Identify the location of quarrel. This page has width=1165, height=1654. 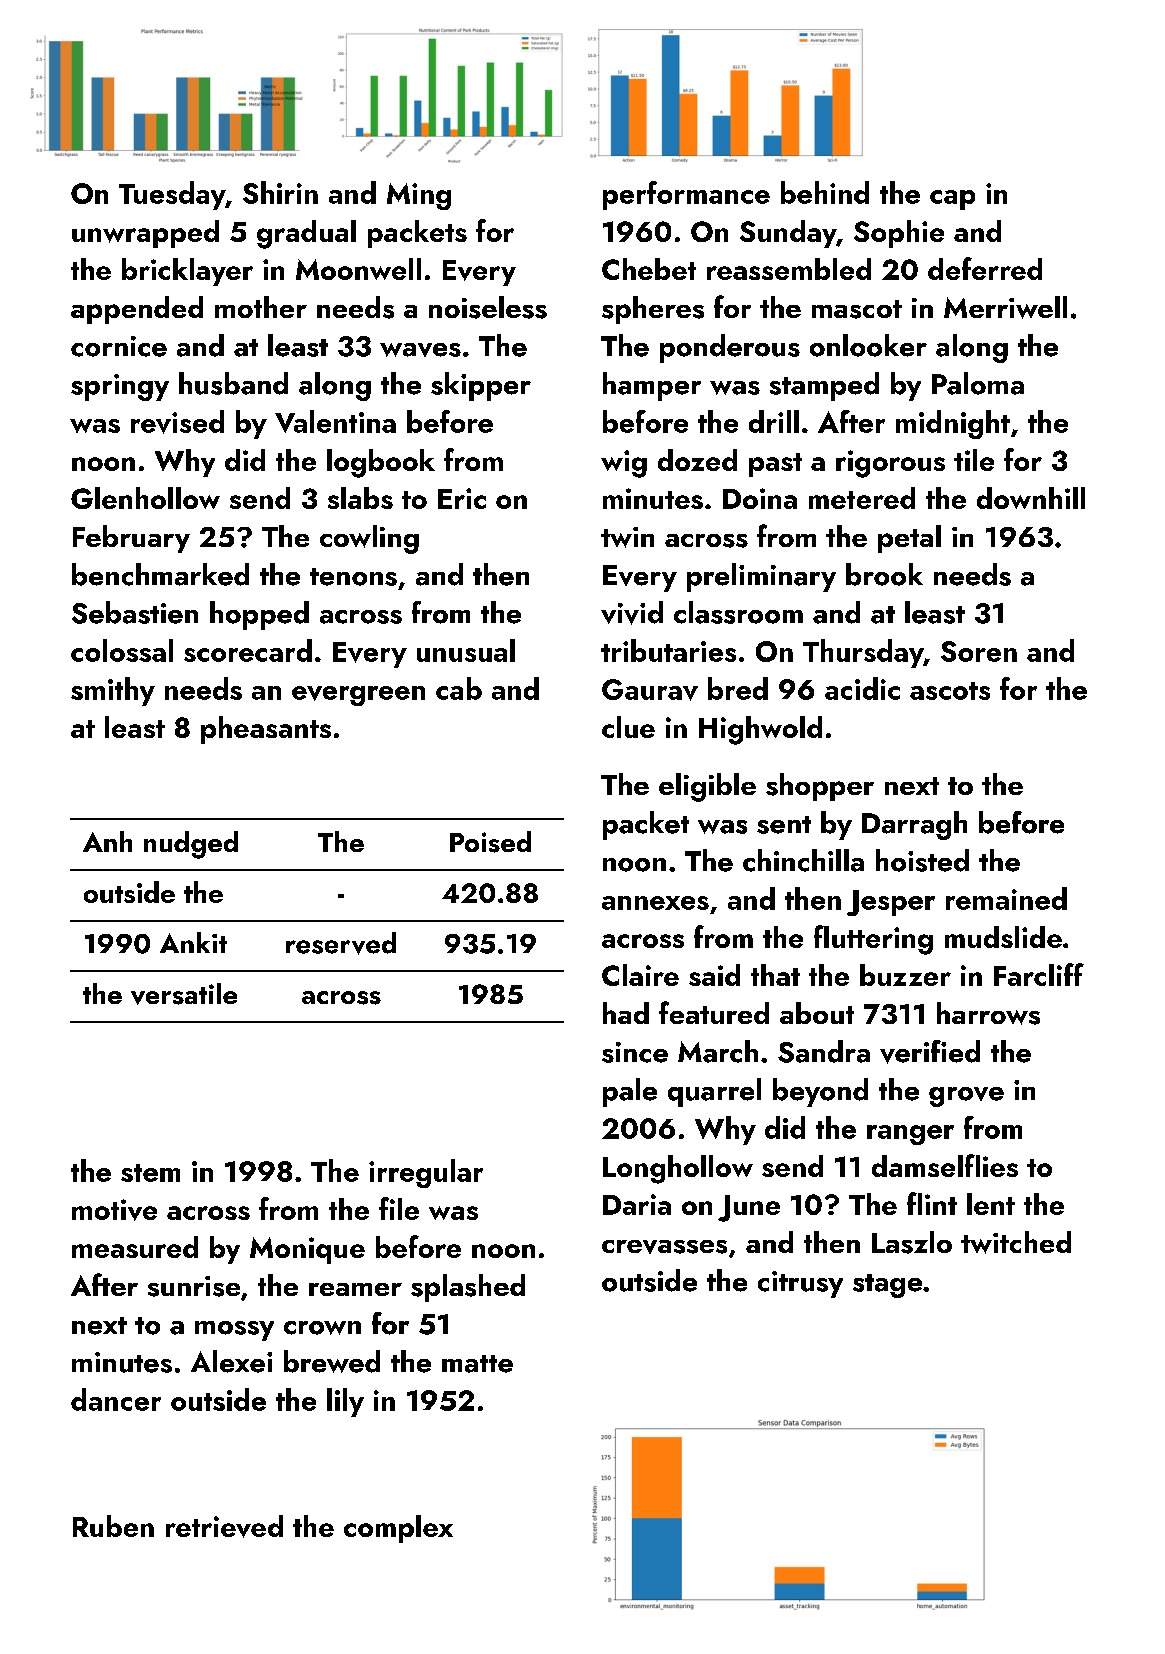
(714, 1092).
